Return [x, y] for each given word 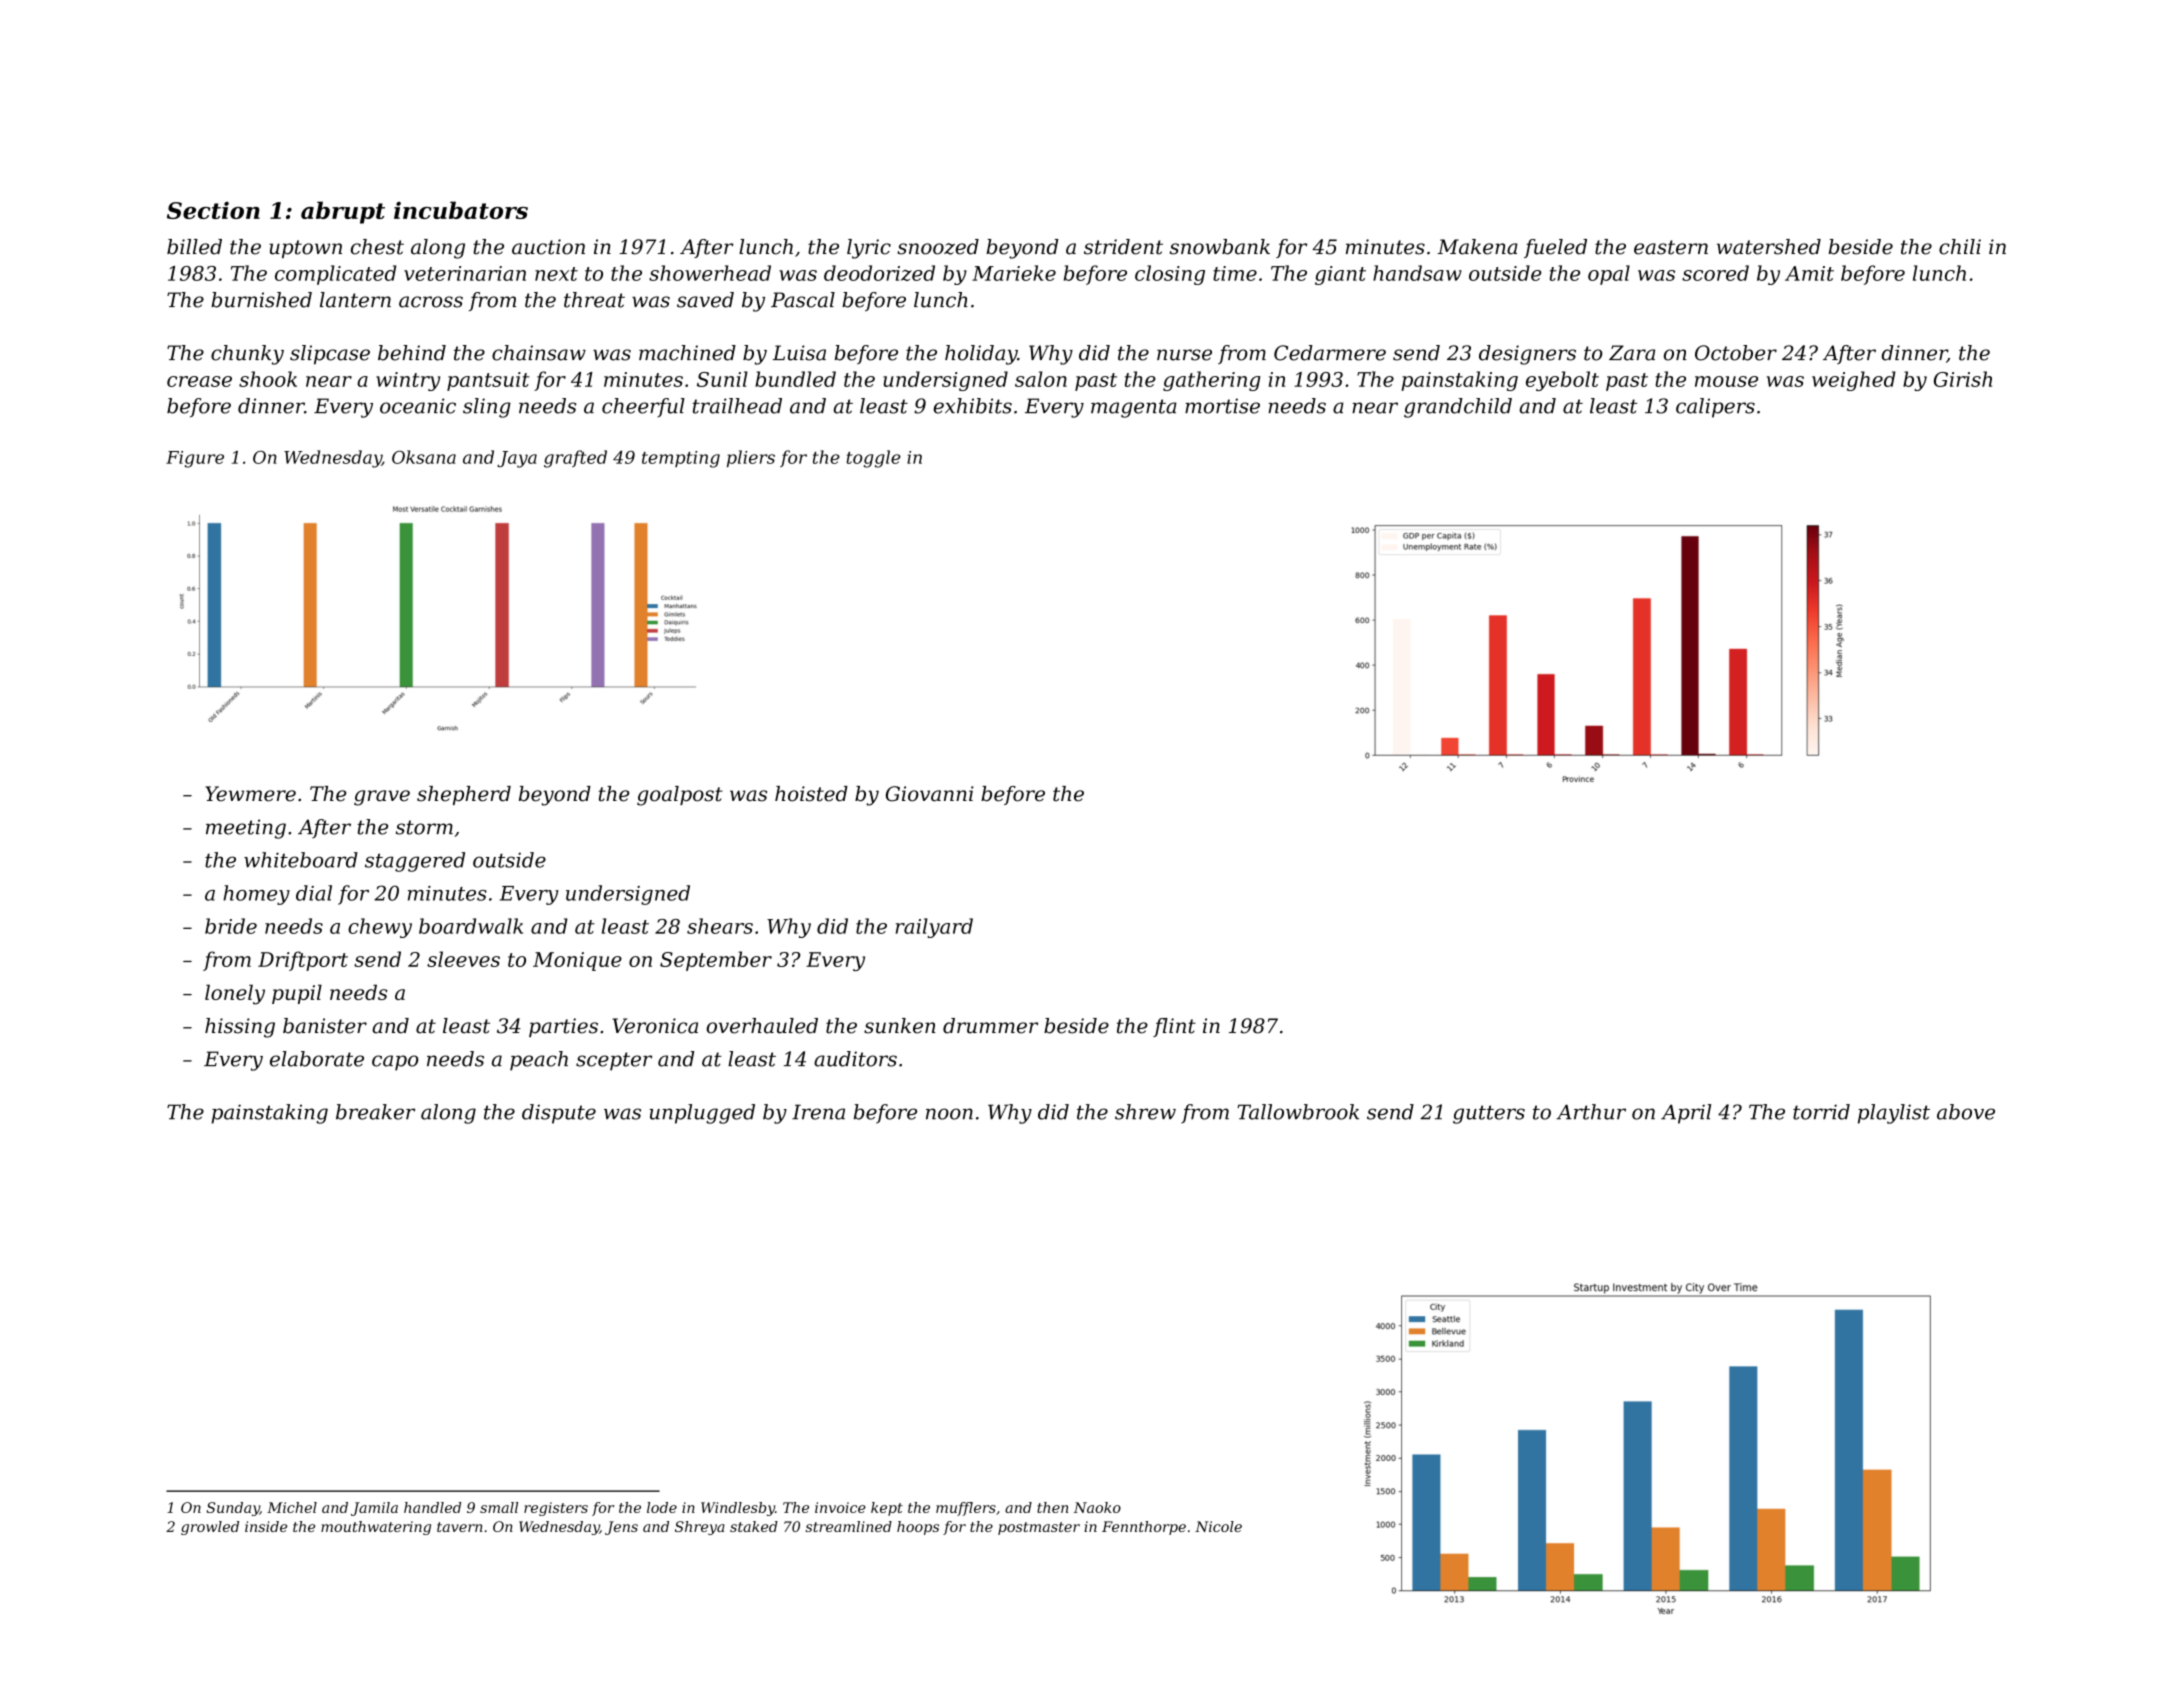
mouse [1726, 381]
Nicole [1218, 1526]
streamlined [848, 1526]
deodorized [879, 273]
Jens [621, 1528]
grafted [575, 459]
